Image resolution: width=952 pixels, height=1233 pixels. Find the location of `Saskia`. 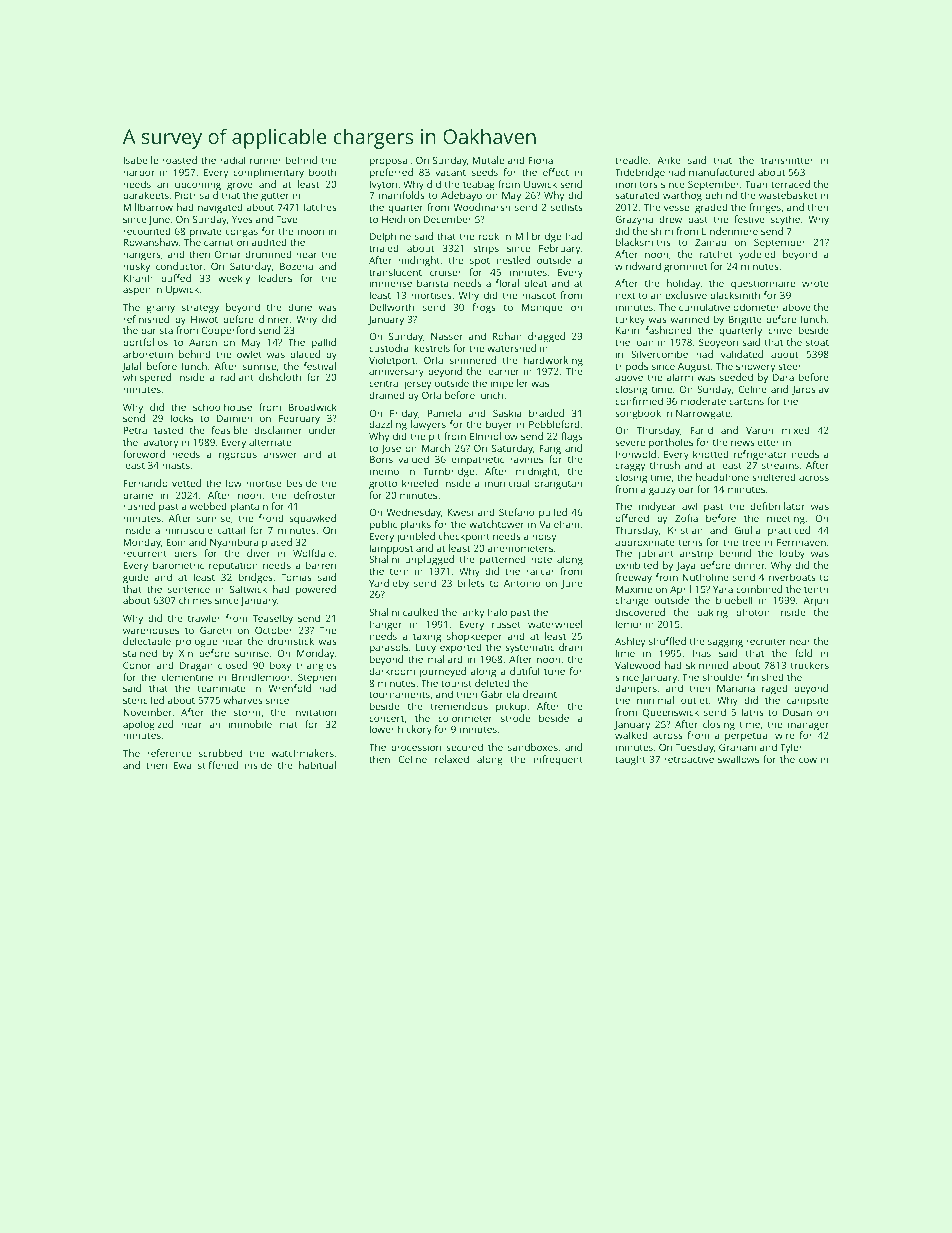

Saskia is located at coordinates (507, 413).
